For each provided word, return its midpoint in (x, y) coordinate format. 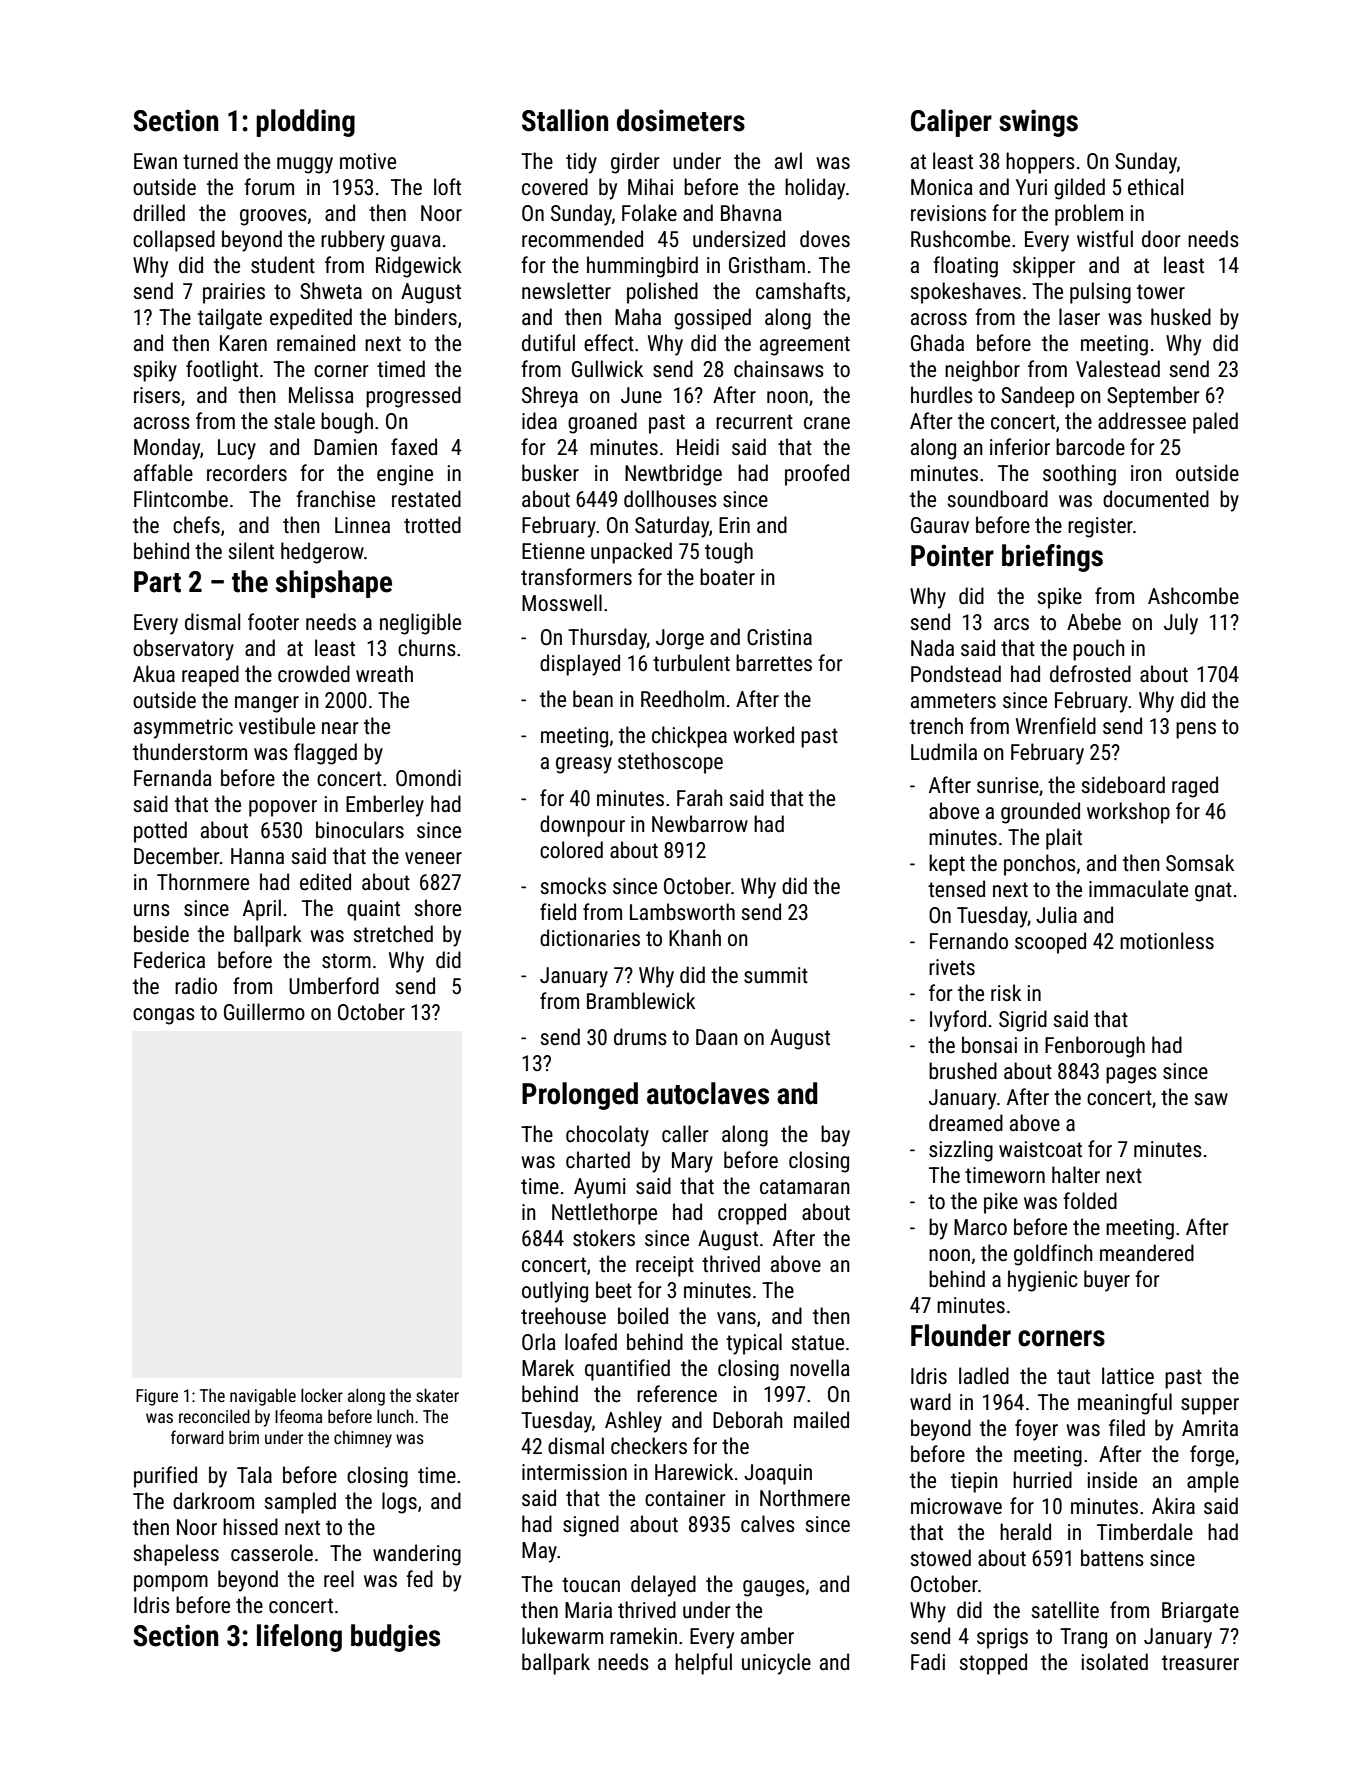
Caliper (951, 123)
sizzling (961, 1151)
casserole (272, 1553)
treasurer (1200, 1663)
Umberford (334, 985)
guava (416, 243)
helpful (703, 1664)
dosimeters (681, 120)
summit (776, 975)
